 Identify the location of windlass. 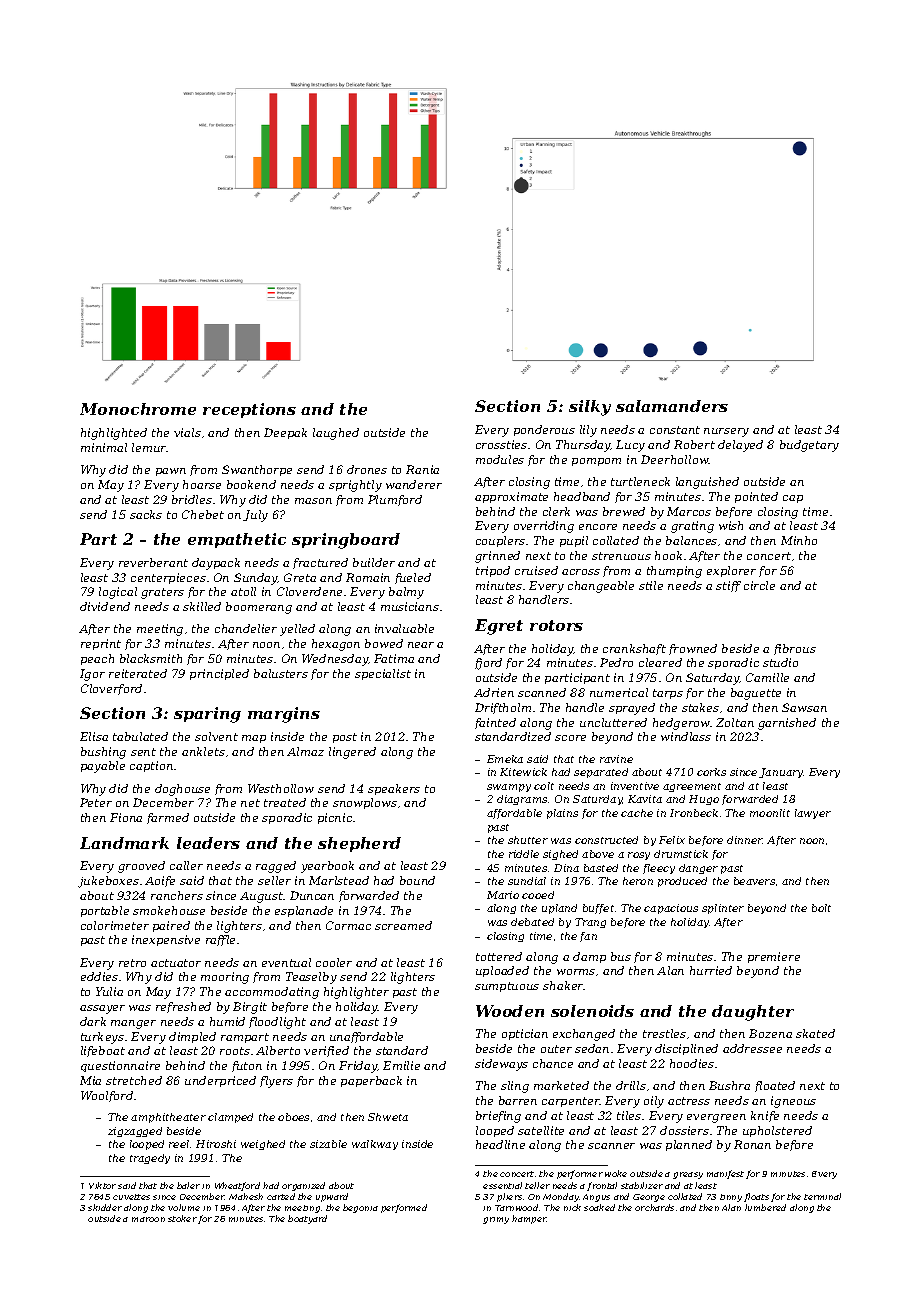
(686, 736).
